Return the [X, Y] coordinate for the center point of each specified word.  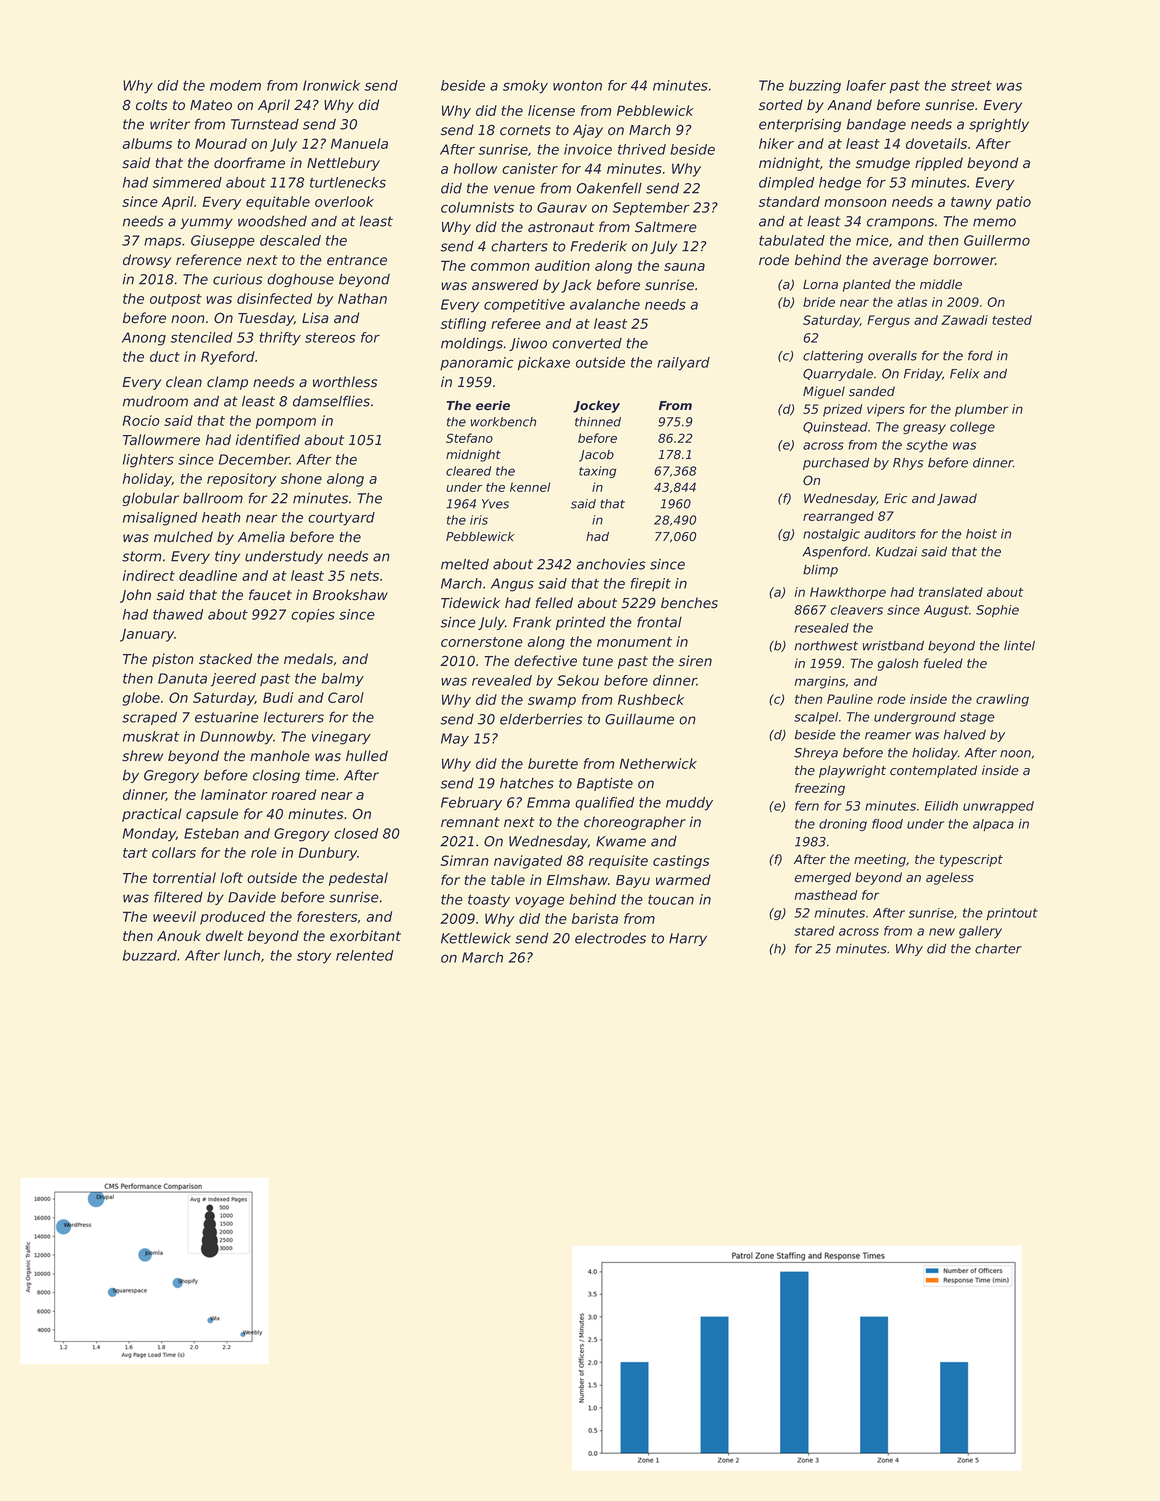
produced [232, 918]
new [942, 932]
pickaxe [544, 363]
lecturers [294, 717]
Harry [688, 939]
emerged [822, 878]
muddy [689, 804]
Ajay [588, 131]
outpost [176, 300]
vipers [886, 410]
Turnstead [265, 124]
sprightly [999, 125]
